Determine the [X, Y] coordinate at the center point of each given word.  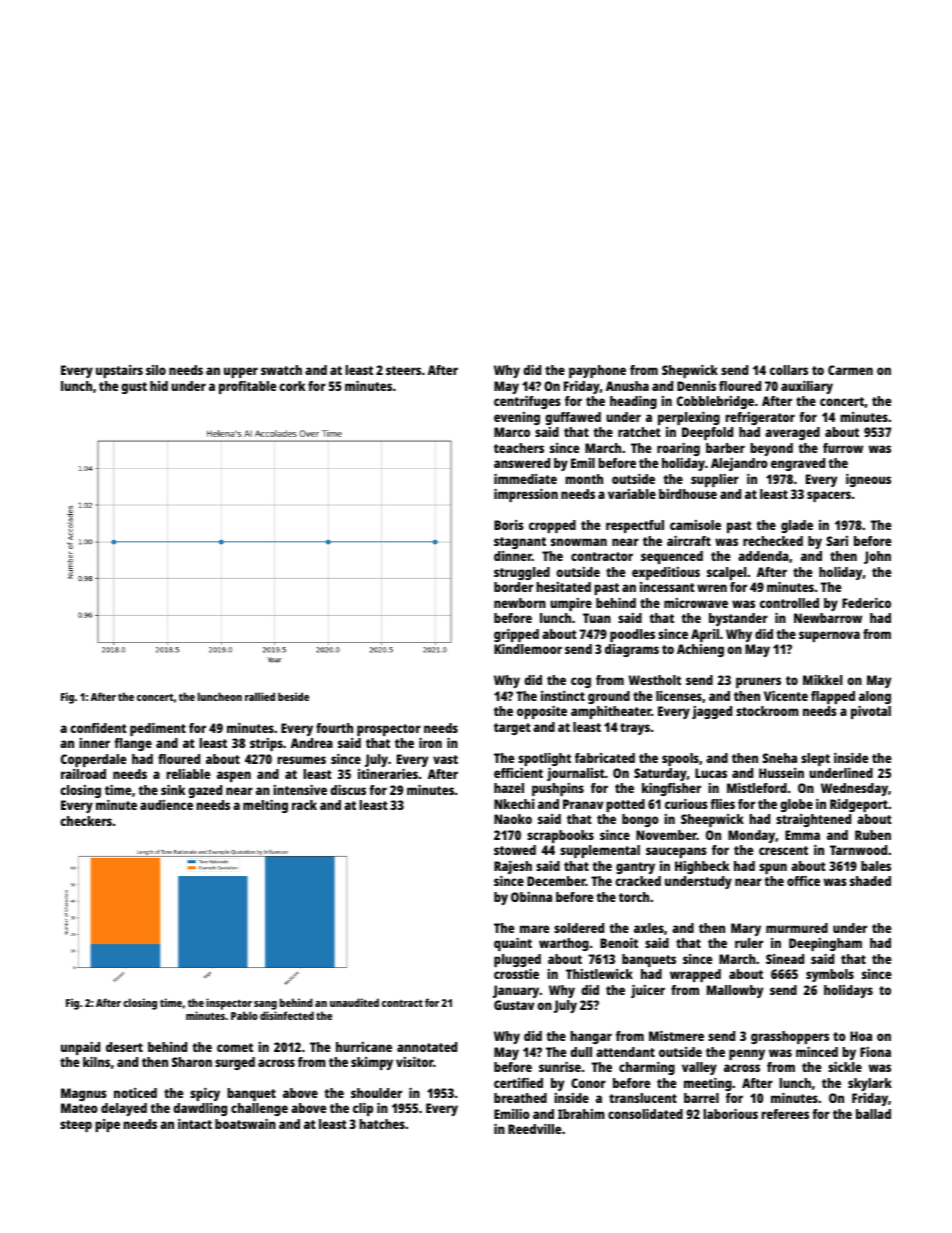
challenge [259, 1109]
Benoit [619, 943]
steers [403, 370]
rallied [260, 696]
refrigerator [760, 418]
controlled [789, 603]
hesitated [563, 587]
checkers [86, 821]
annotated [427, 1047]
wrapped [695, 975]
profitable [248, 387]
